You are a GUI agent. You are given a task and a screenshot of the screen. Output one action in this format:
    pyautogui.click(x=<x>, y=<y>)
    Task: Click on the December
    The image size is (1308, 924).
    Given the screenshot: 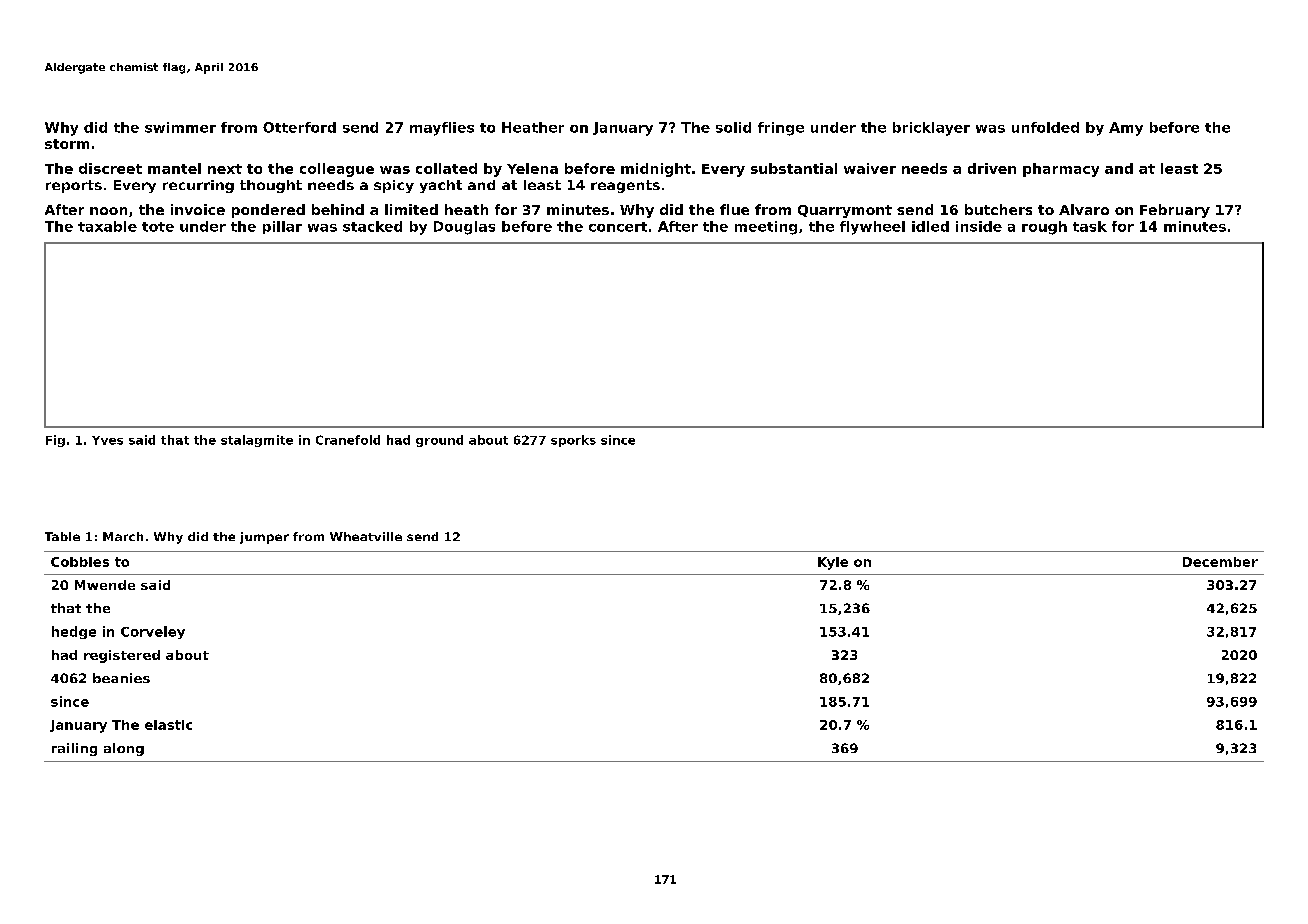 What is the action you would take?
    pyautogui.click(x=1220, y=562)
